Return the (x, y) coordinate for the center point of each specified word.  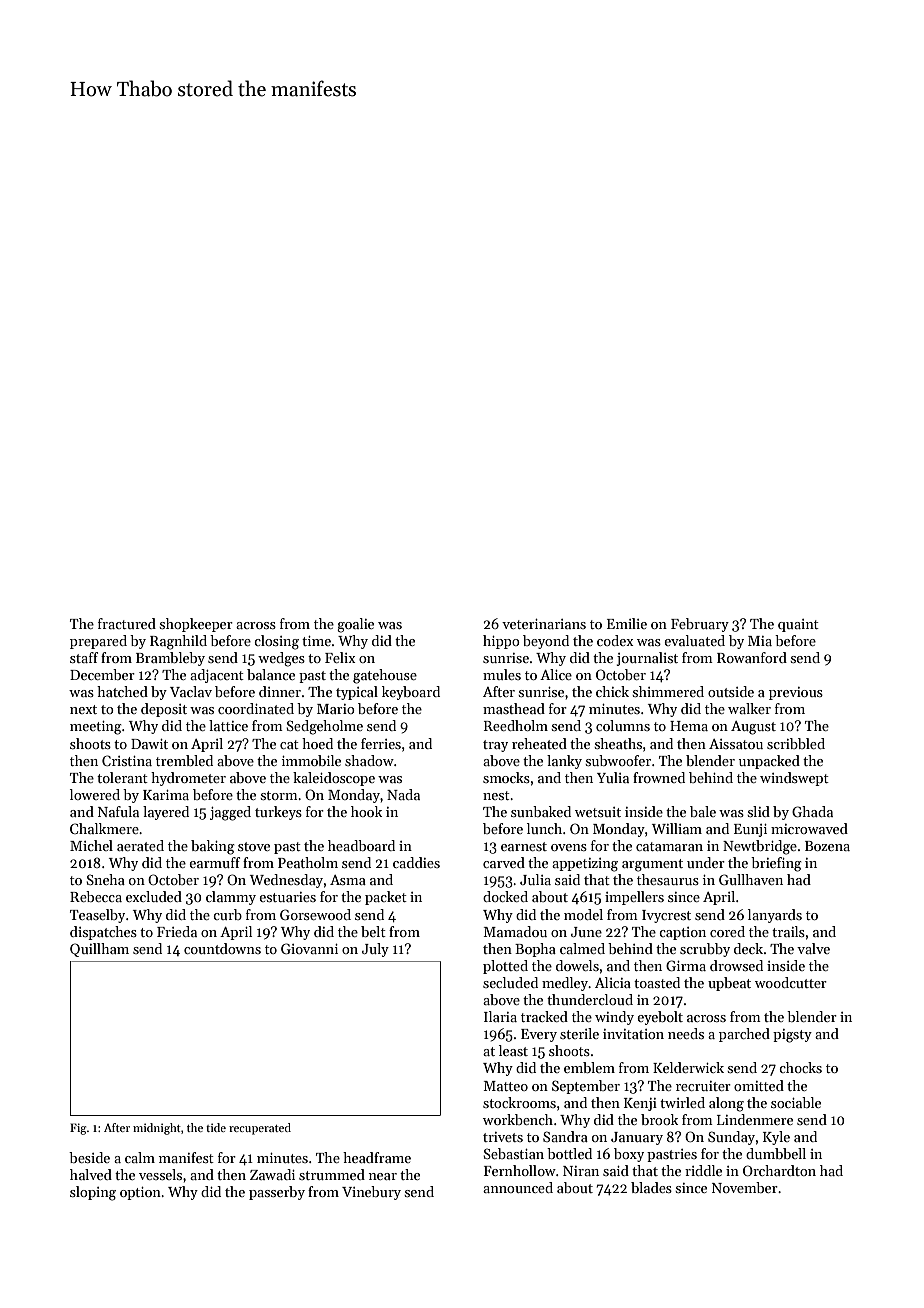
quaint (798, 625)
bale (703, 811)
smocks (506, 777)
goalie (355, 625)
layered (166, 813)
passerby (277, 1193)
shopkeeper (196, 625)
